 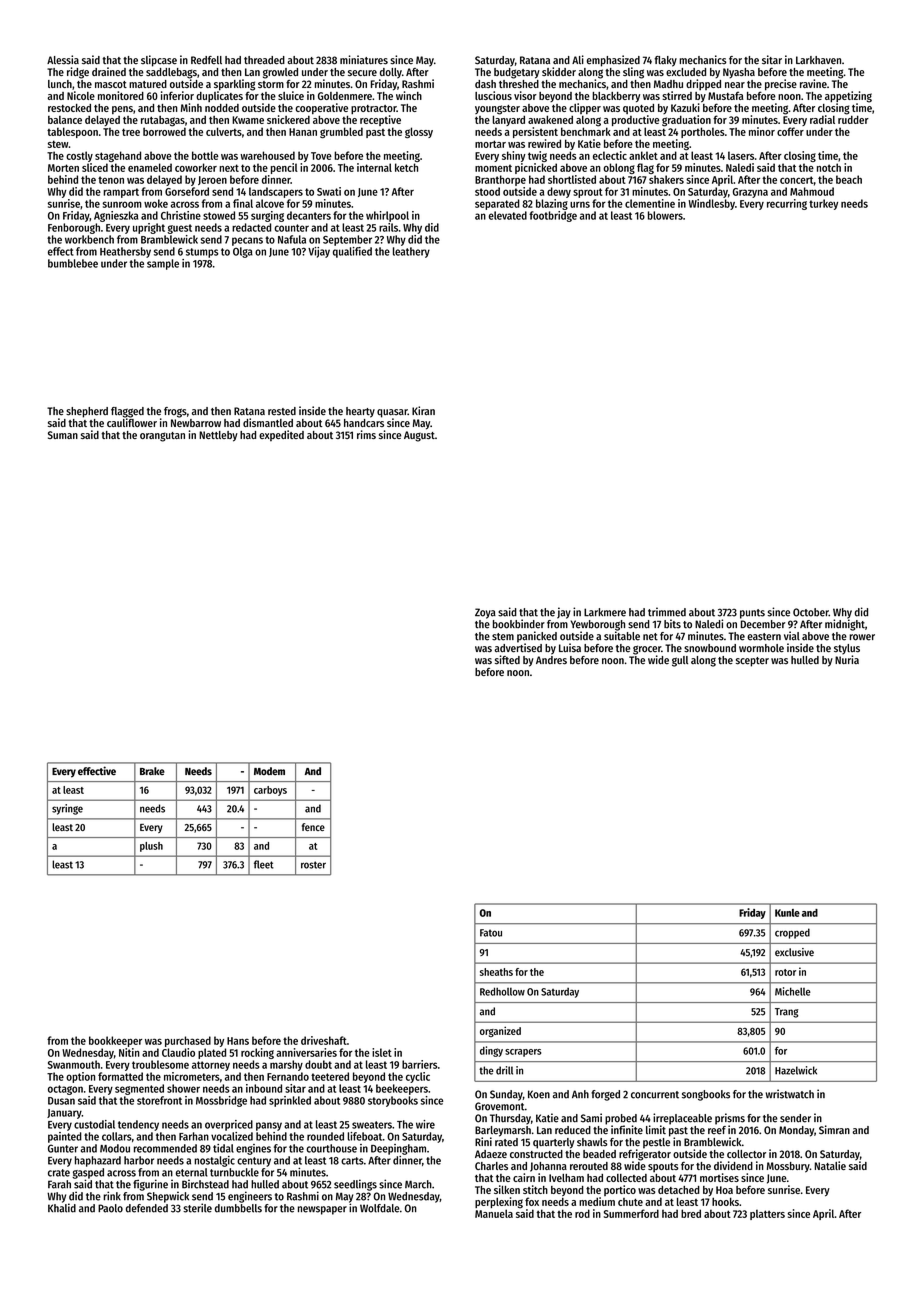 I want to click on syringe, so click(x=67, y=809).
